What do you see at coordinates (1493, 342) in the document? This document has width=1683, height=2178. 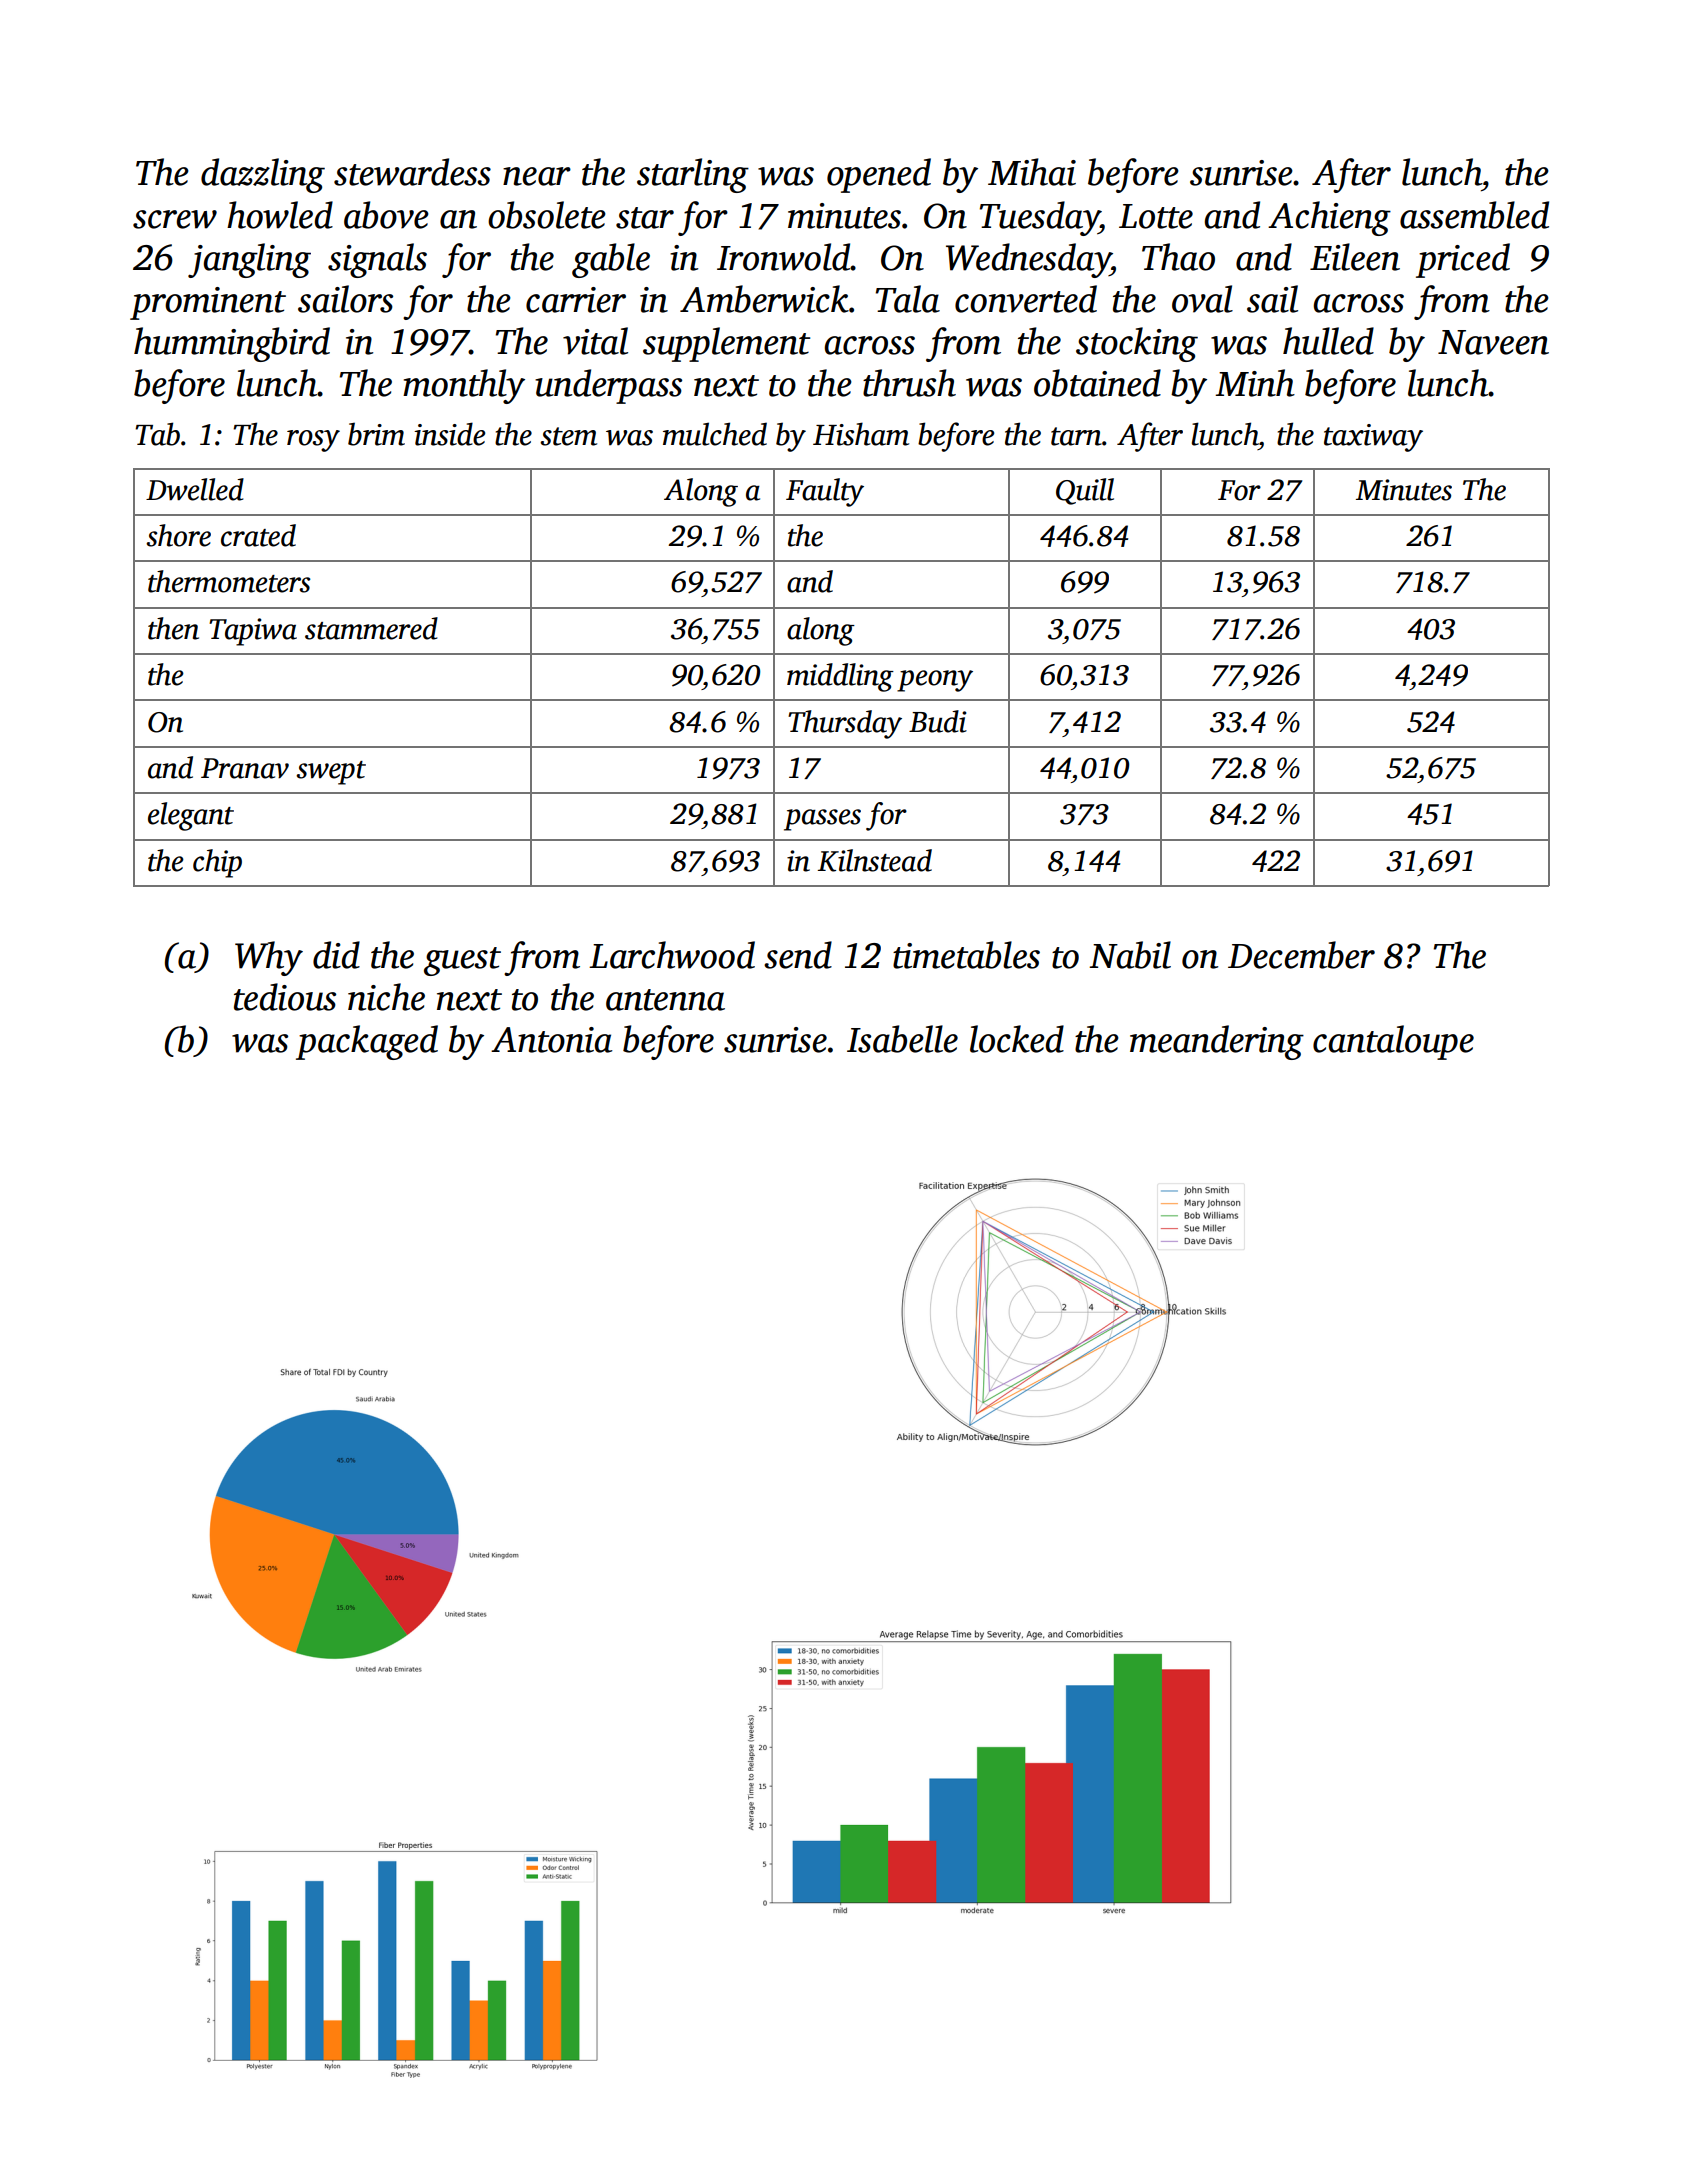 I see `Naveen` at bounding box center [1493, 342].
